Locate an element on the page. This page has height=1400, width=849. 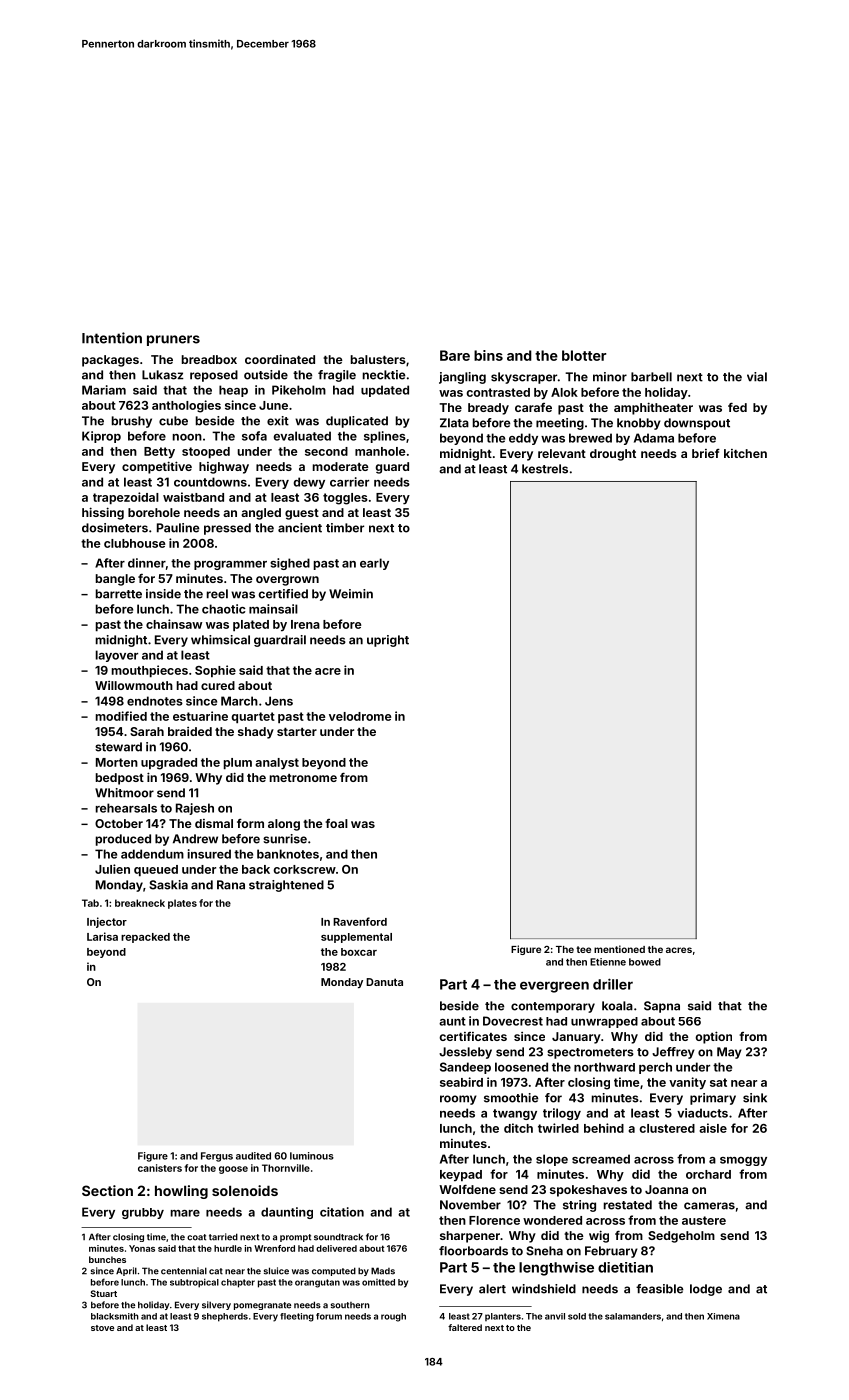
blacksmith is located at coordinates (115, 1316).
